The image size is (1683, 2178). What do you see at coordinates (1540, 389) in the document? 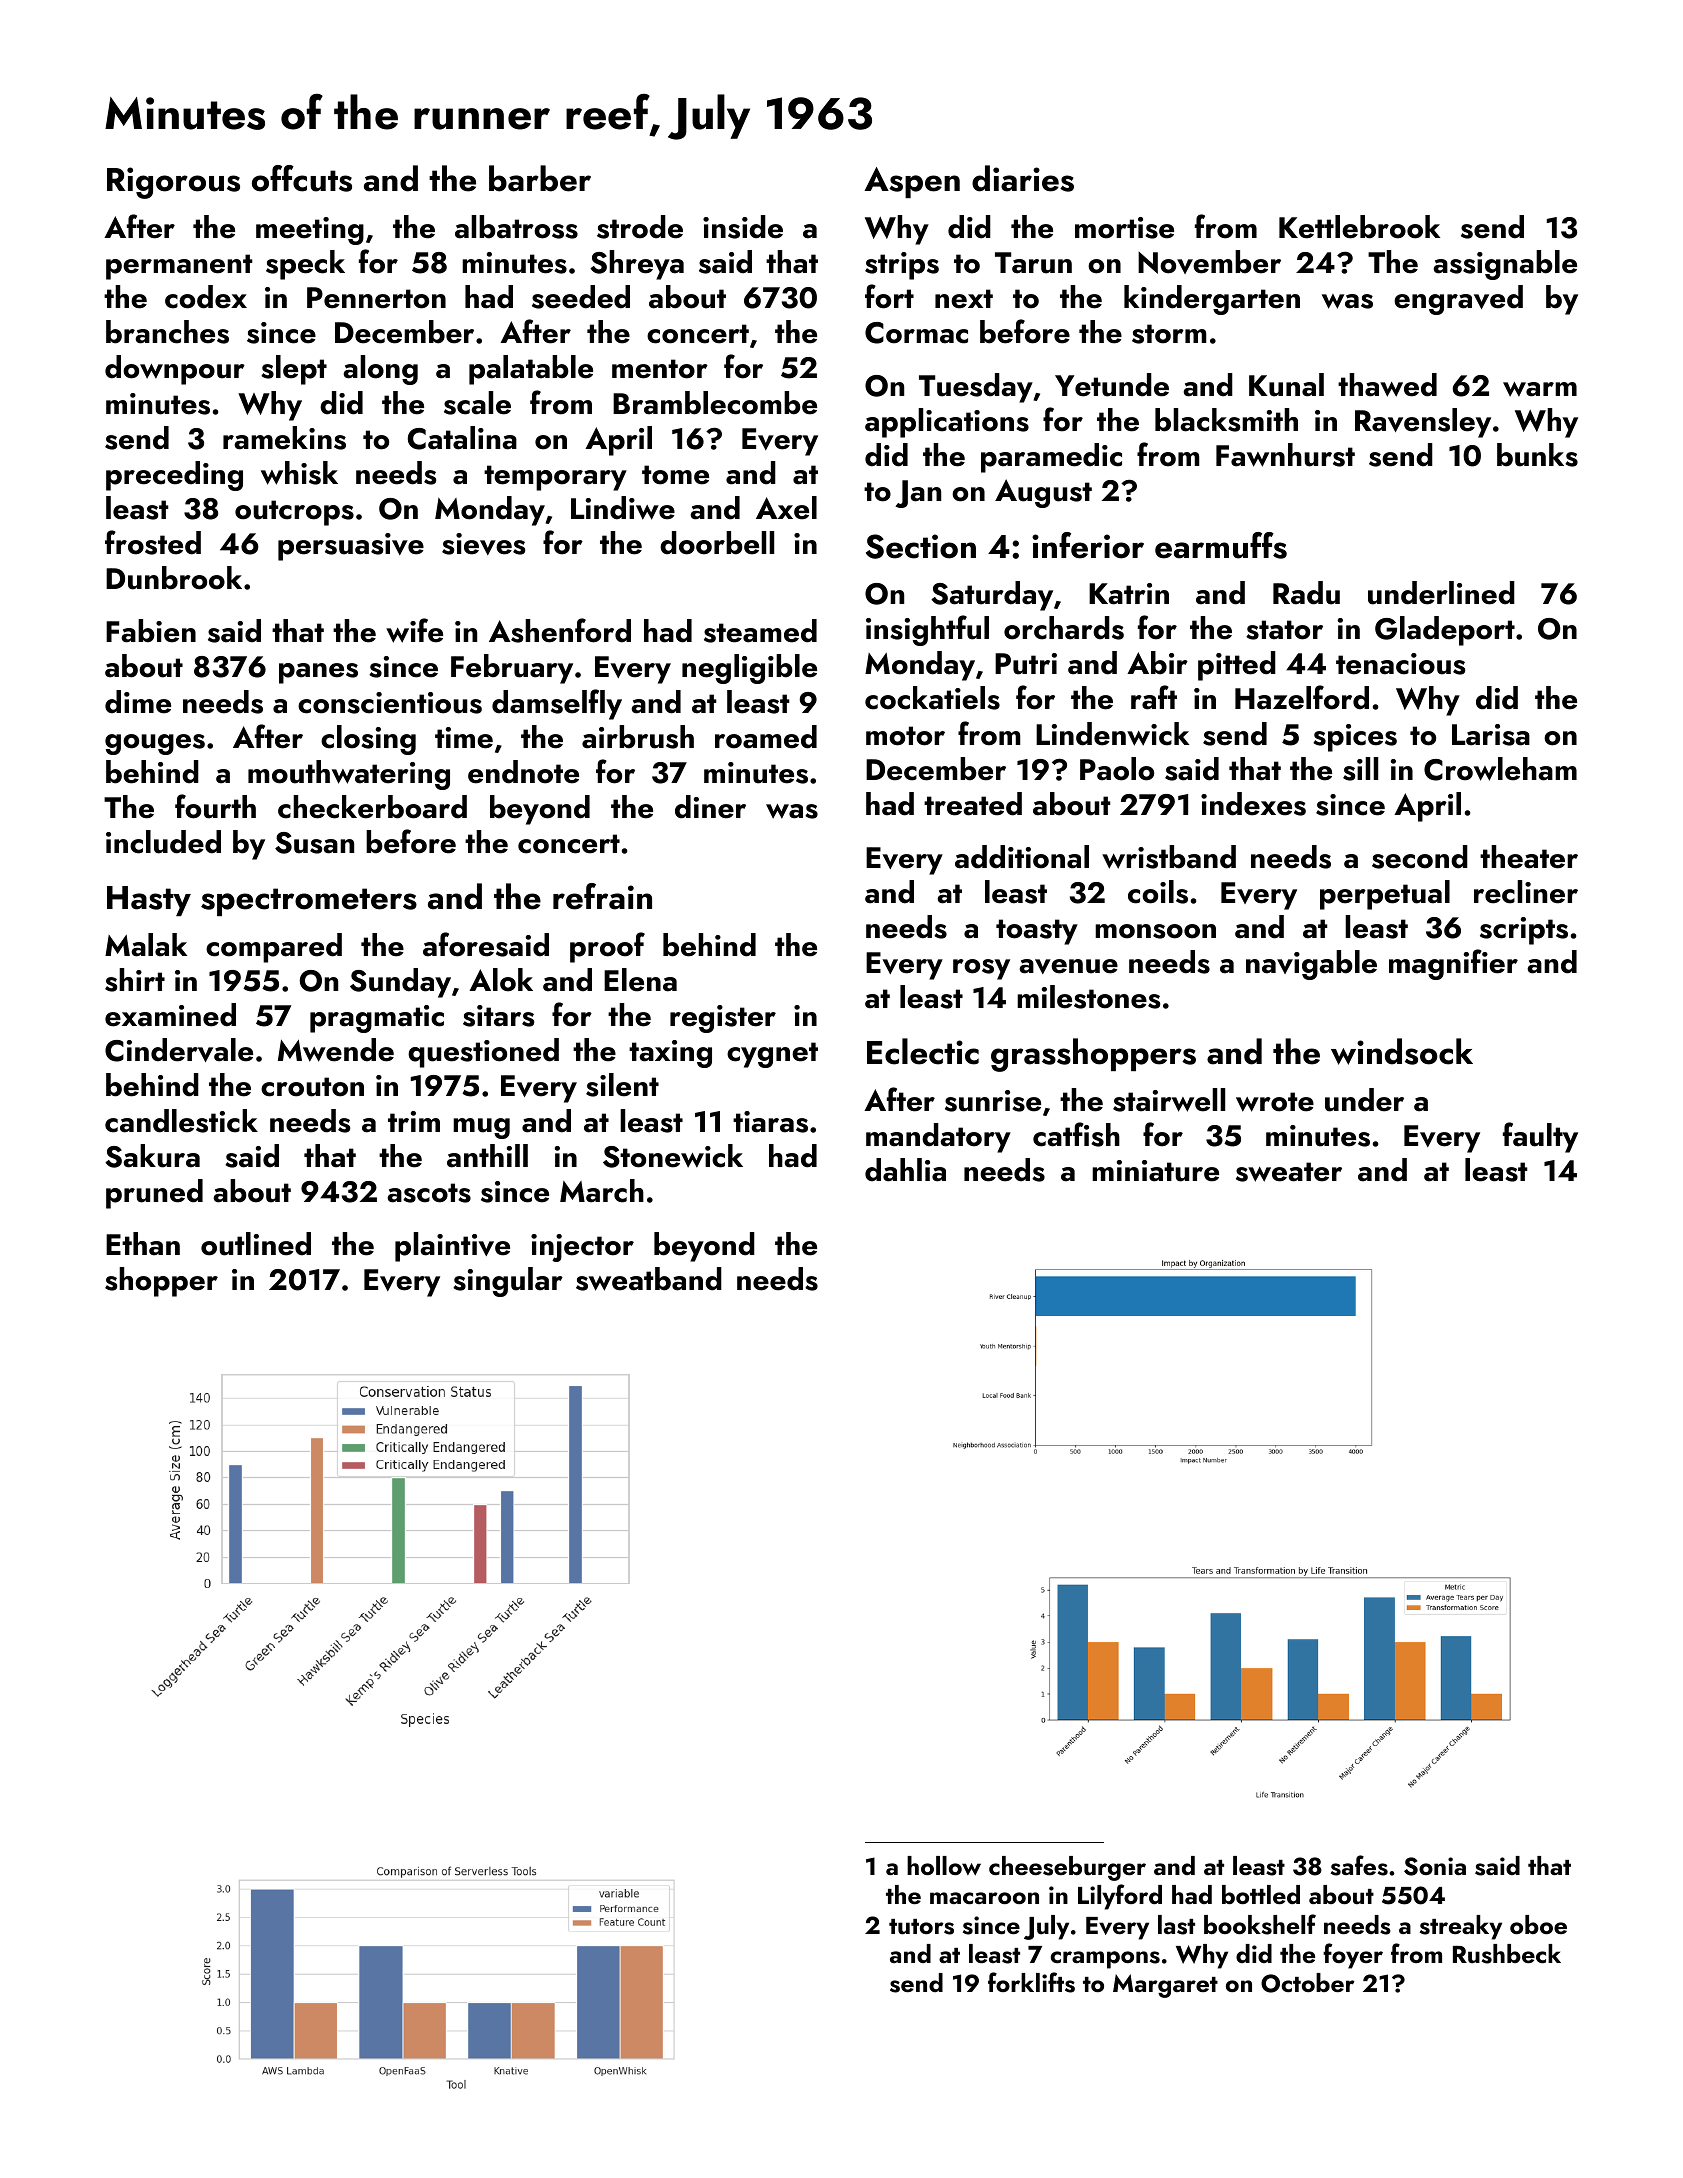
I see `warm` at bounding box center [1540, 389].
